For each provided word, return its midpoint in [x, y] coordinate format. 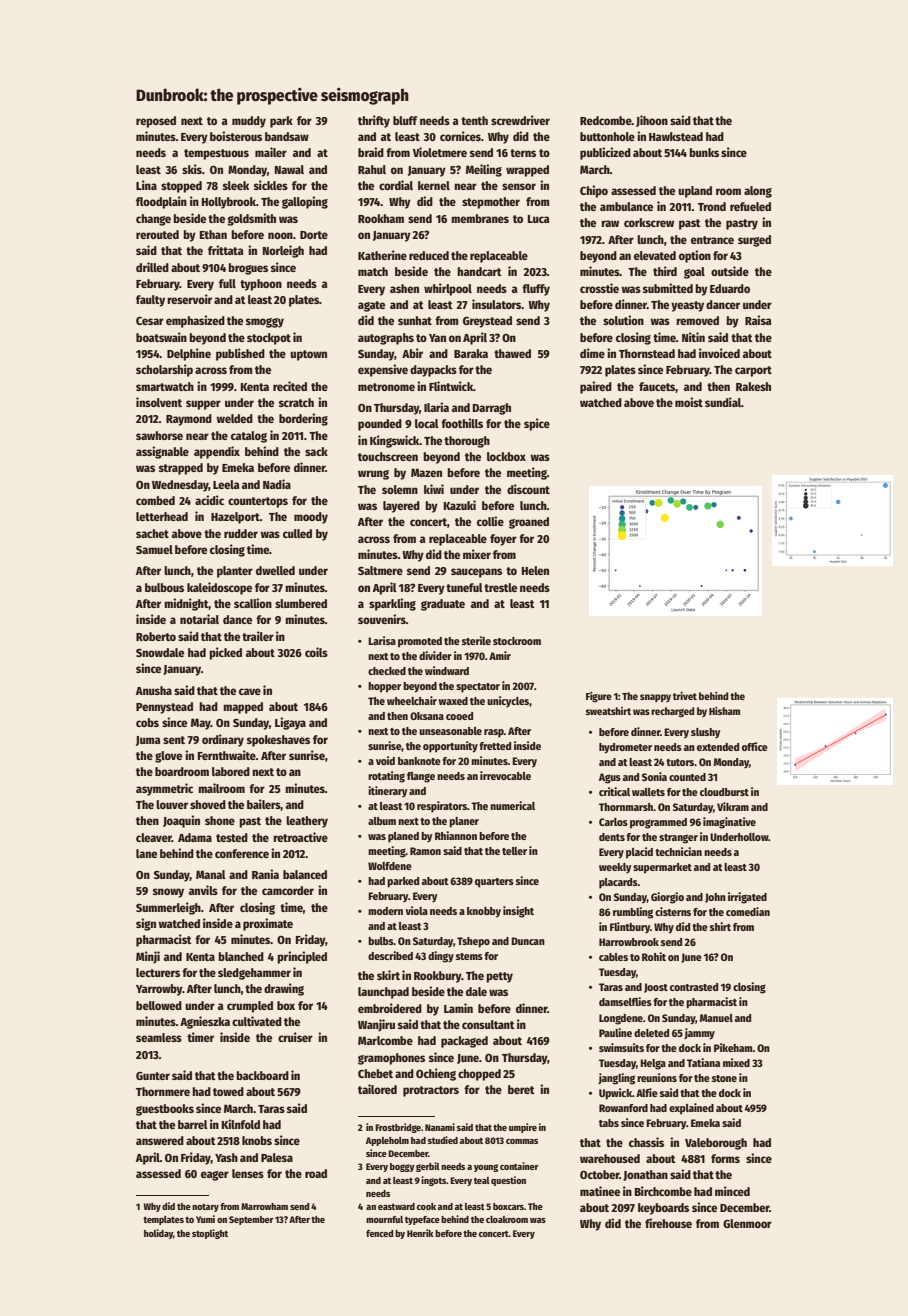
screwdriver [520, 120]
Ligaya [290, 723]
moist [689, 402]
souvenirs [382, 619]
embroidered [390, 1008]
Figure [599, 697]
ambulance [626, 206]
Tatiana [703, 1062]
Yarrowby [159, 990]
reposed [156, 122]
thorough [467, 442]
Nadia [277, 484]
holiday [158, 1234]
